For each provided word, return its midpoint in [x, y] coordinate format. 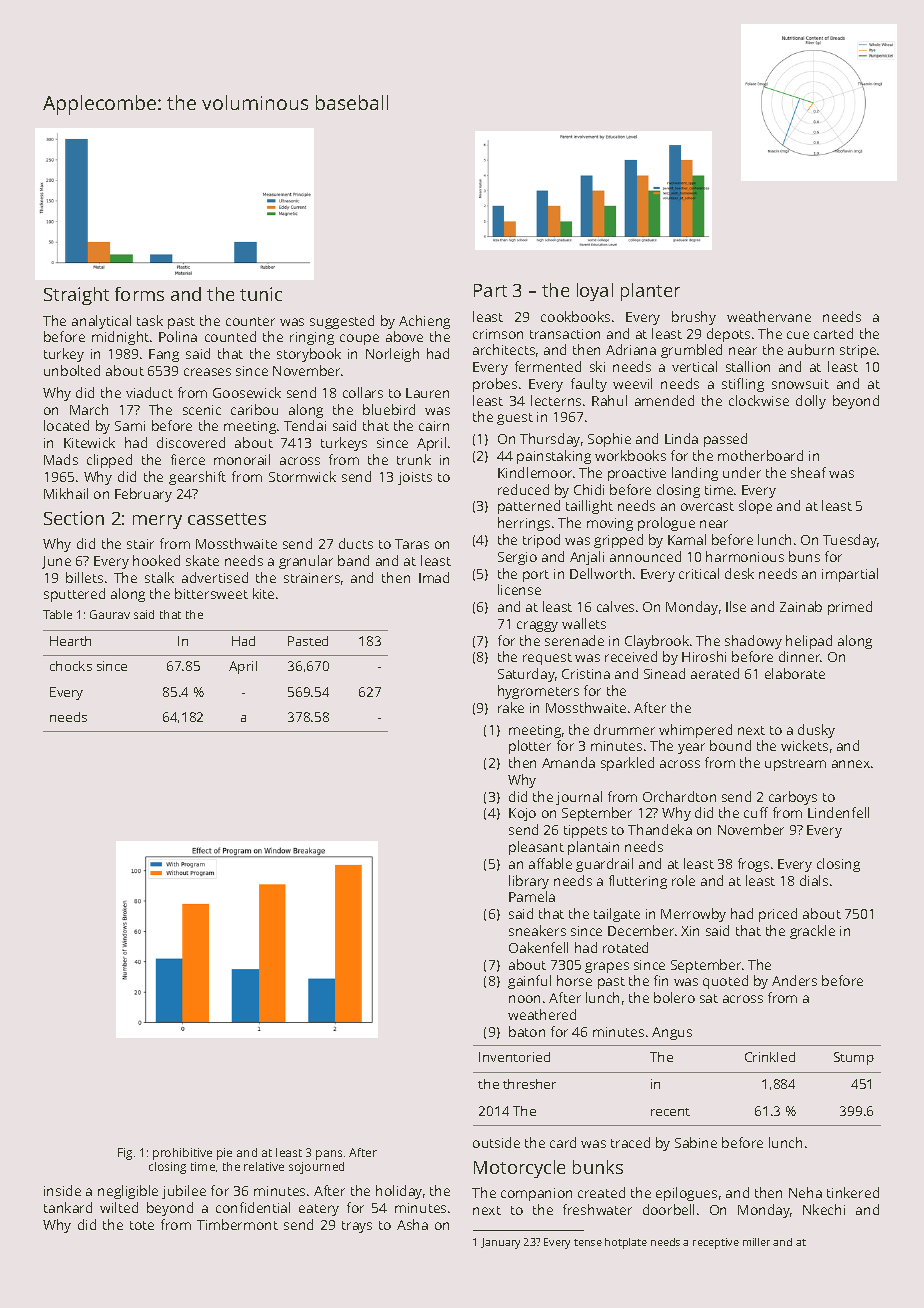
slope [755, 507]
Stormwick [302, 476]
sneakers [537, 930]
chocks [71, 666]
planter [650, 292]
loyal [595, 292]
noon [524, 999]
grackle [812, 932]
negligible [128, 1192]
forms [139, 294]
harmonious [745, 556]
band [353, 560]
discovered [191, 442]
